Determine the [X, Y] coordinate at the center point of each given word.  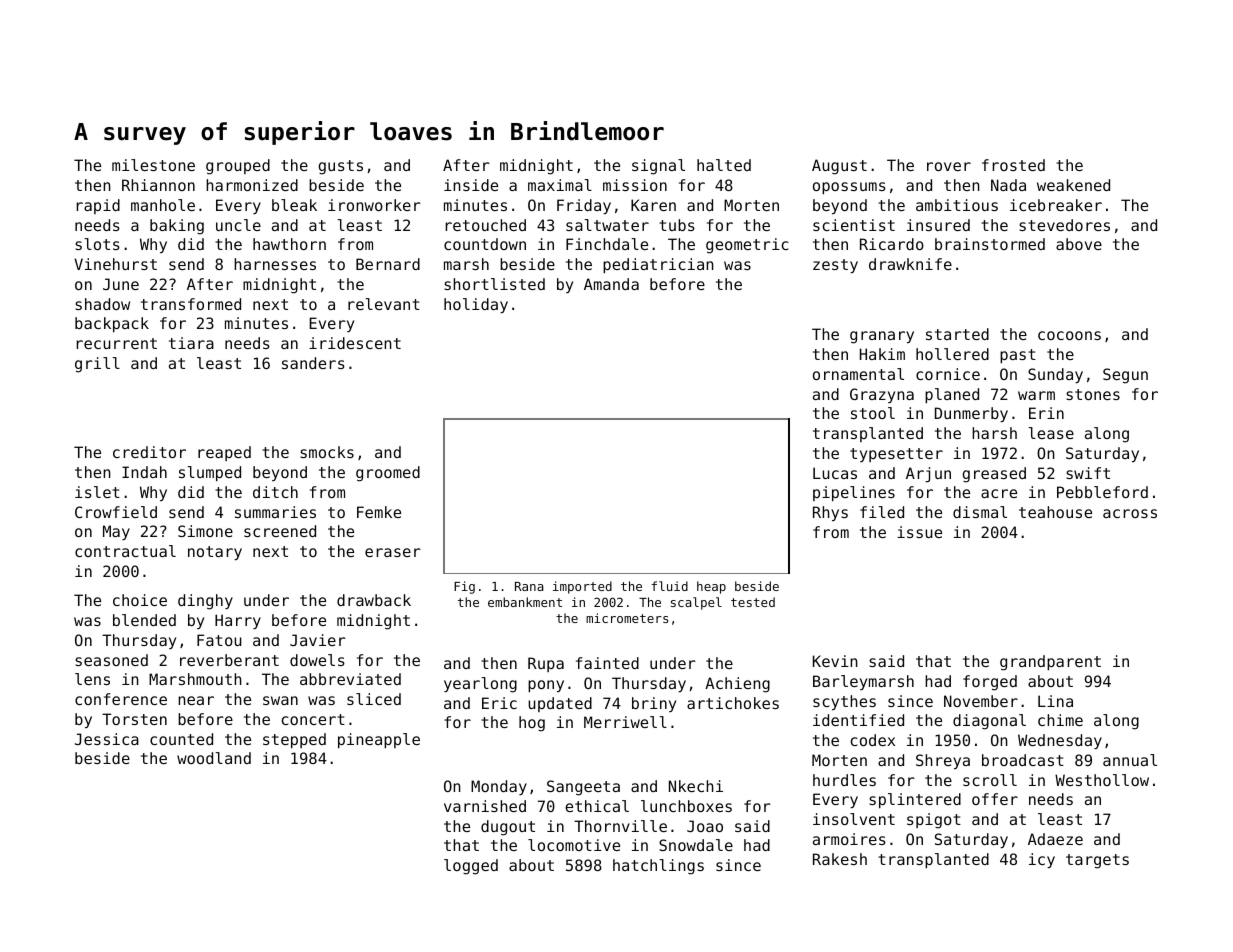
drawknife [910, 264]
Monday [499, 787]
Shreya [943, 761]
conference [121, 699]
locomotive [574, 845]
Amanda [611, 284]
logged [471, 867]
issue [919, 532]
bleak [294, 205]
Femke [379, 512]
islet [97, 492]
